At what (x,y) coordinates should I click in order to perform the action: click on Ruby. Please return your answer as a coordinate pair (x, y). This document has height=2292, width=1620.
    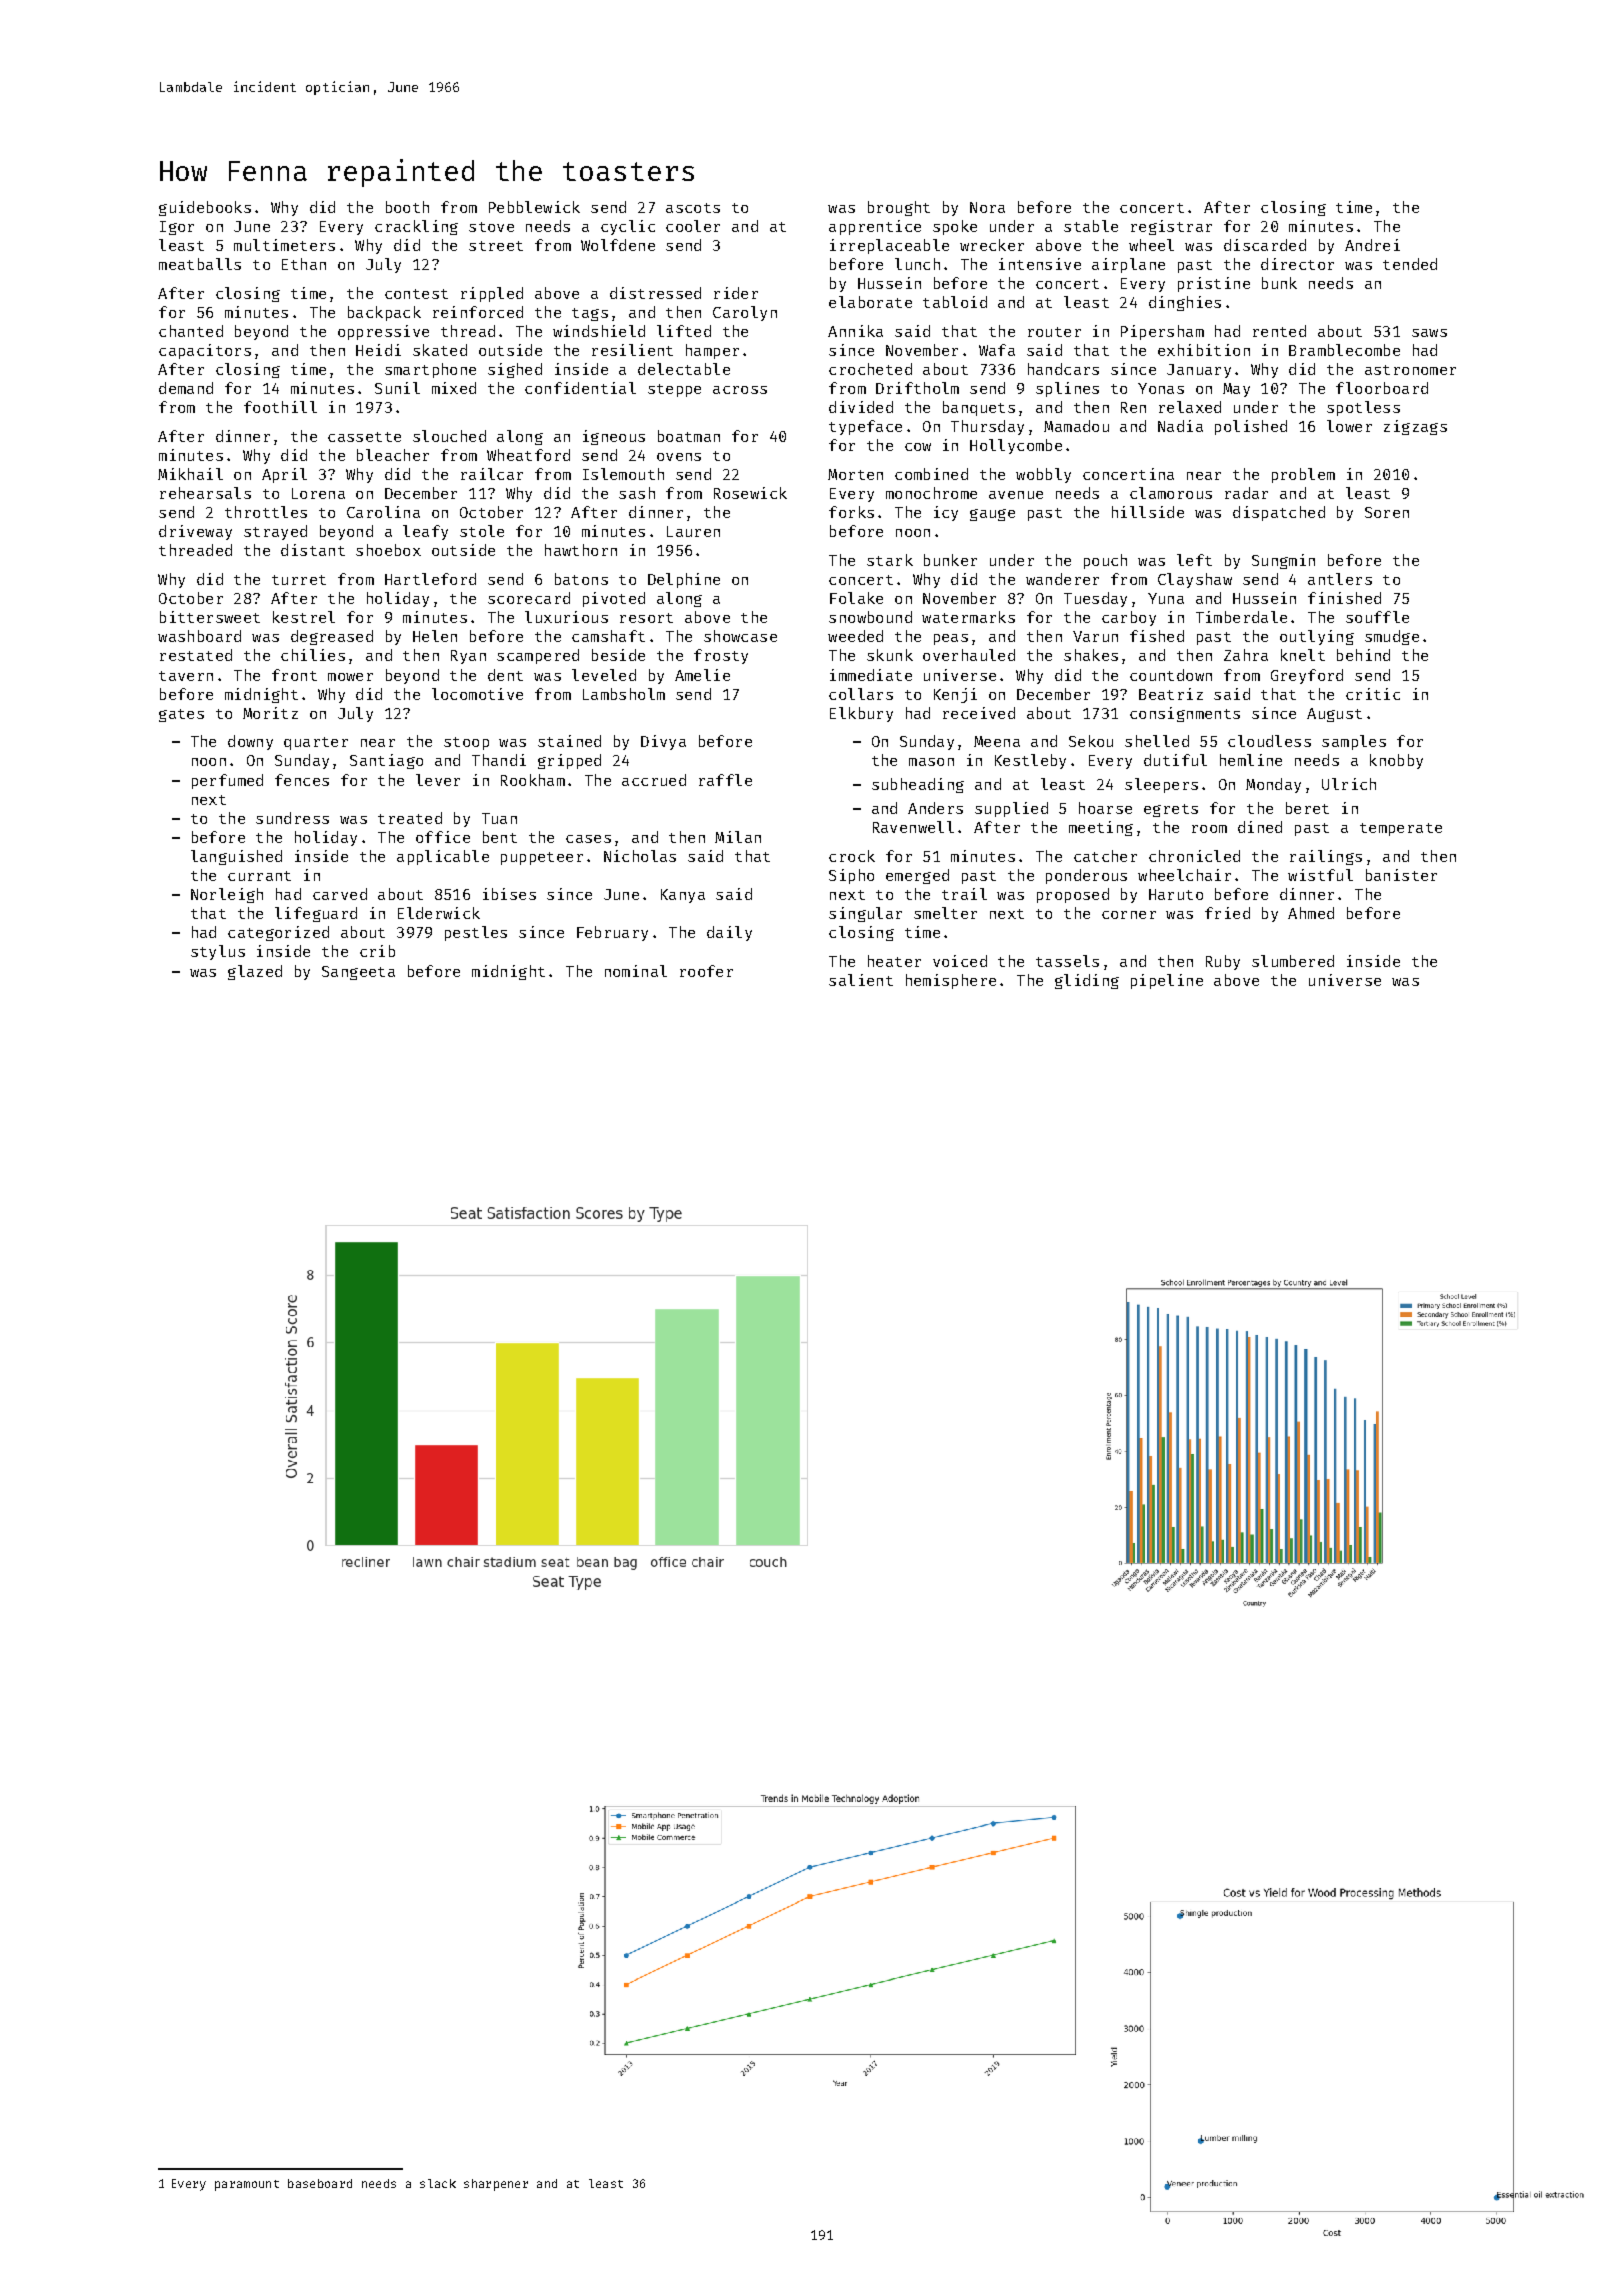
    Looking at the image, I should click on (1223, 962).
